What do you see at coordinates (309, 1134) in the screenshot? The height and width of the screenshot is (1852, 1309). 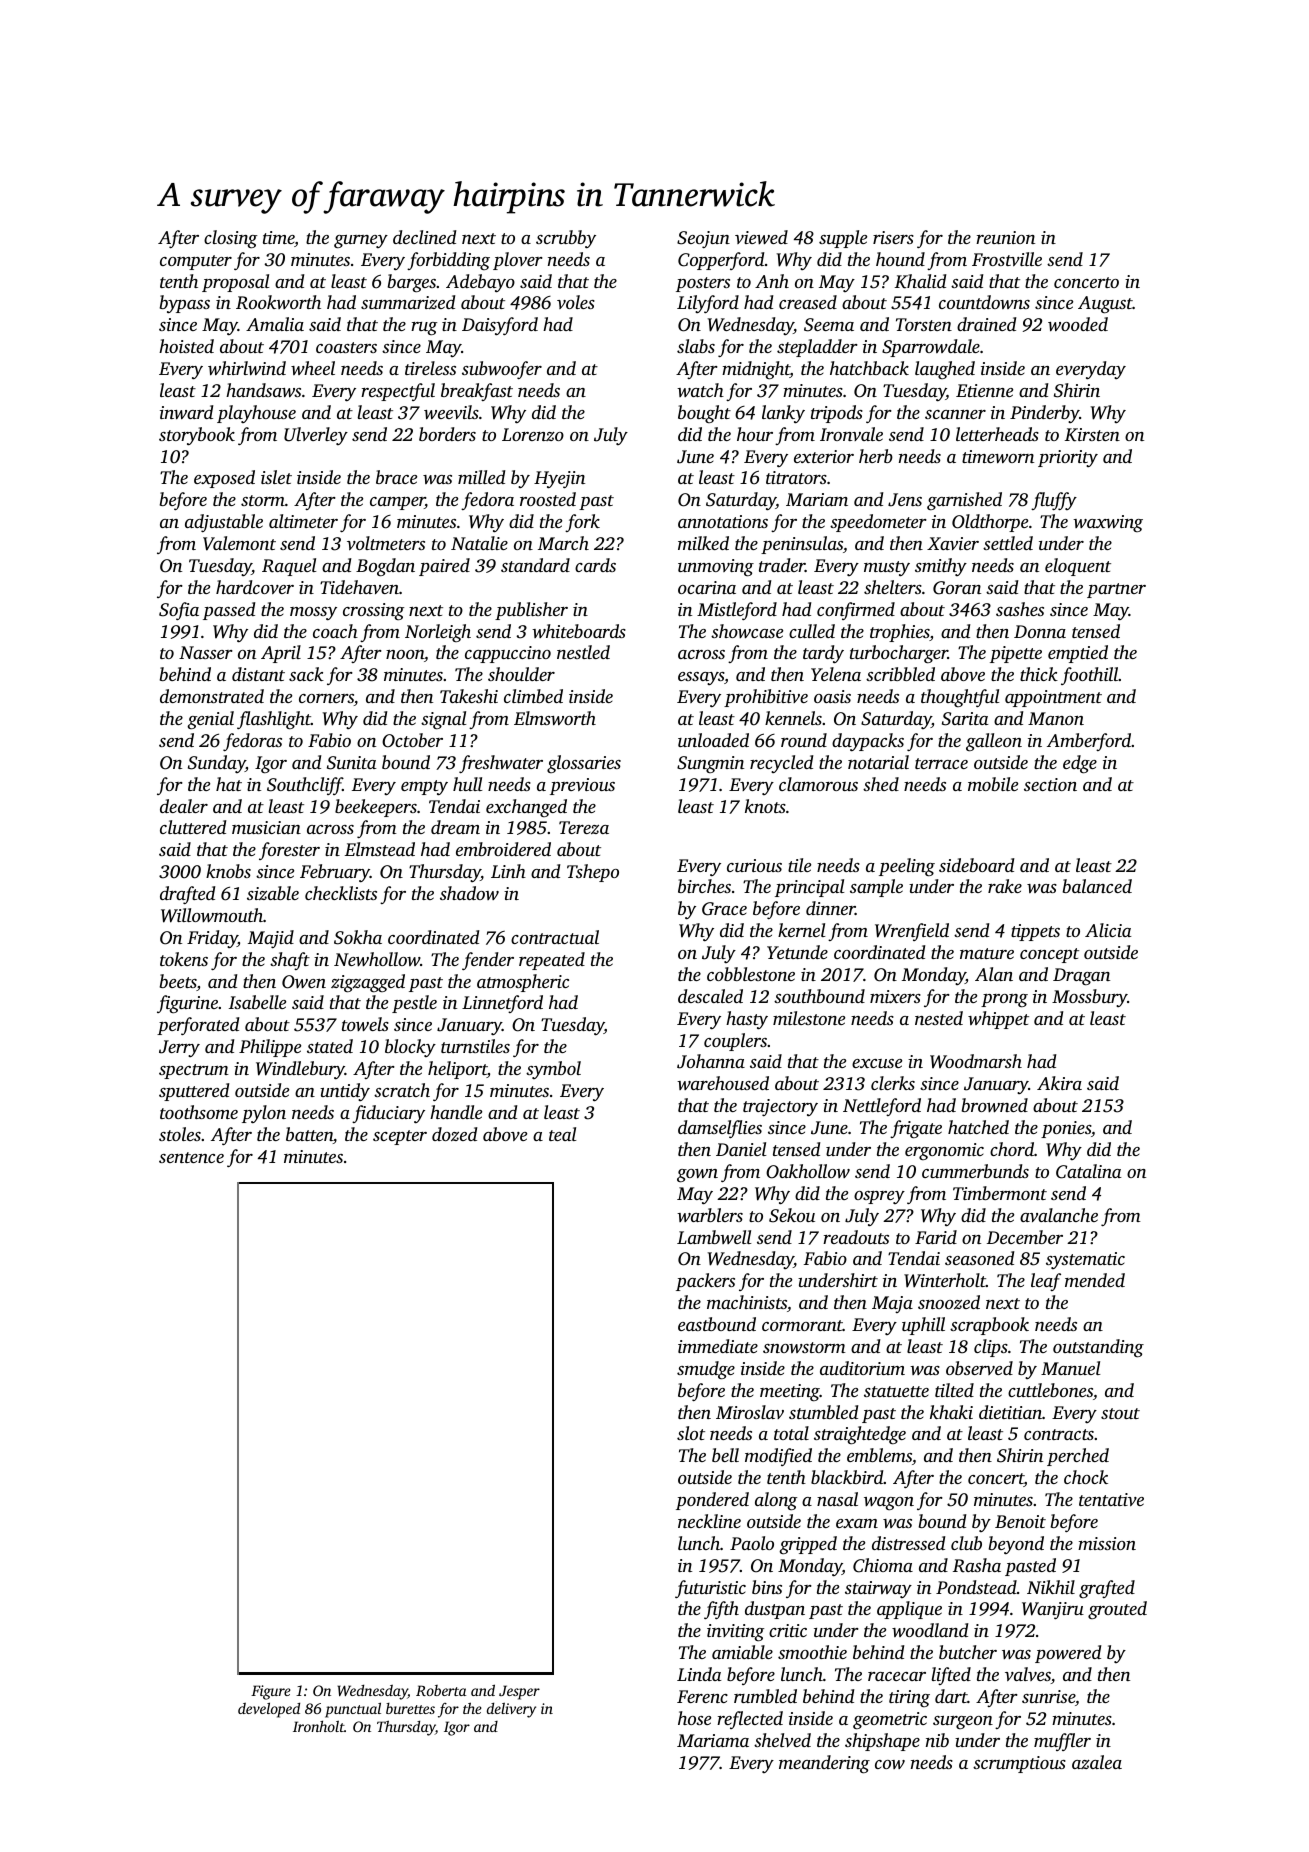 I see `batten` at bounding box center [309, 1134].
